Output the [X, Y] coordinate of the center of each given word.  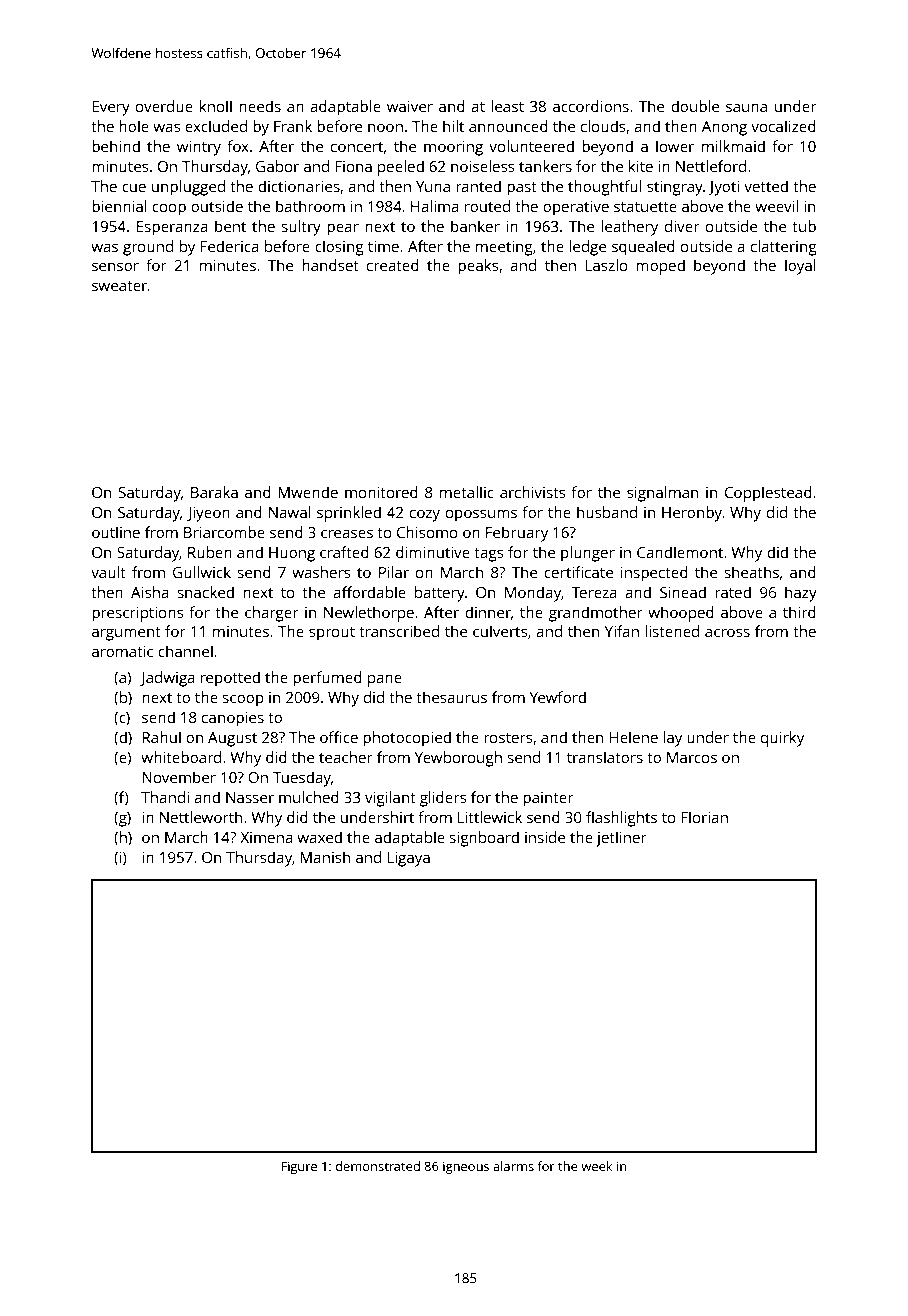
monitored [381, 492]
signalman [662, 494]
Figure [299, 1167]
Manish [325, 857]
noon [385, 128]
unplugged [188, 188]
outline [116, 532]
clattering [784, 248]
